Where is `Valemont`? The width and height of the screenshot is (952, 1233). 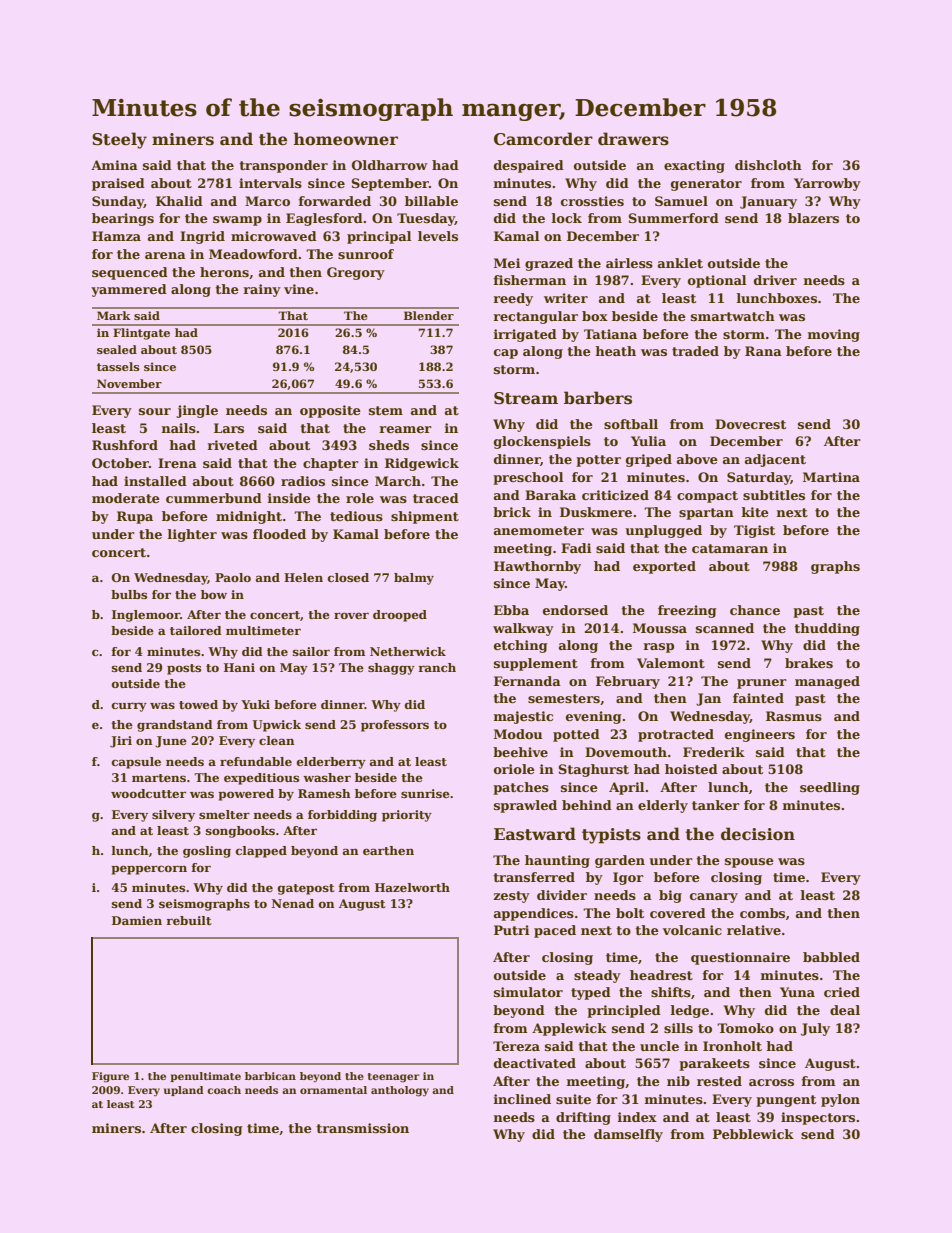 Valemont is located at coordinates (671, 663).
